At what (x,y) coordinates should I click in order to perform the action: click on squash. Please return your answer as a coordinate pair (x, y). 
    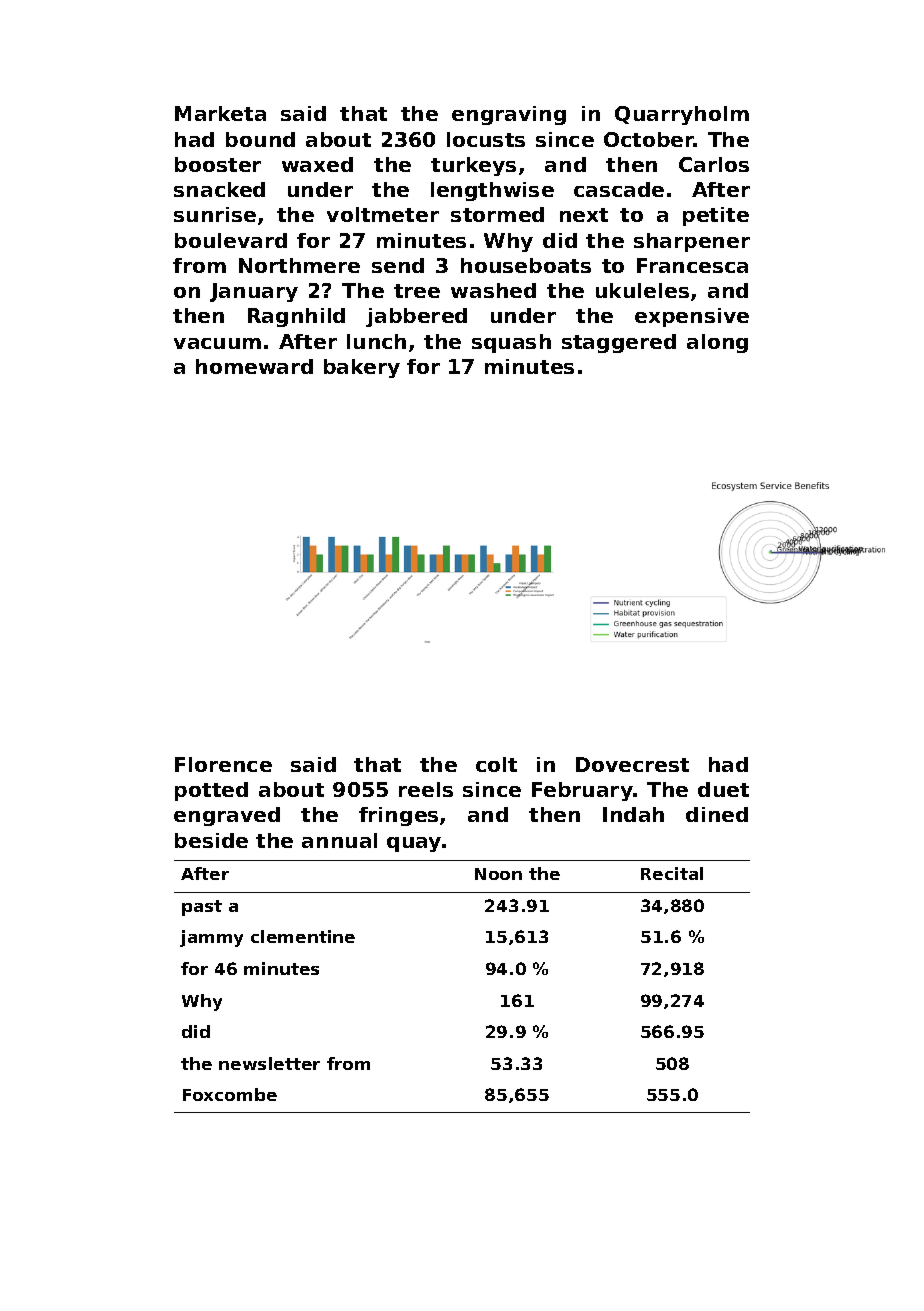
    Looking at the image, I should click on (511, 343).
